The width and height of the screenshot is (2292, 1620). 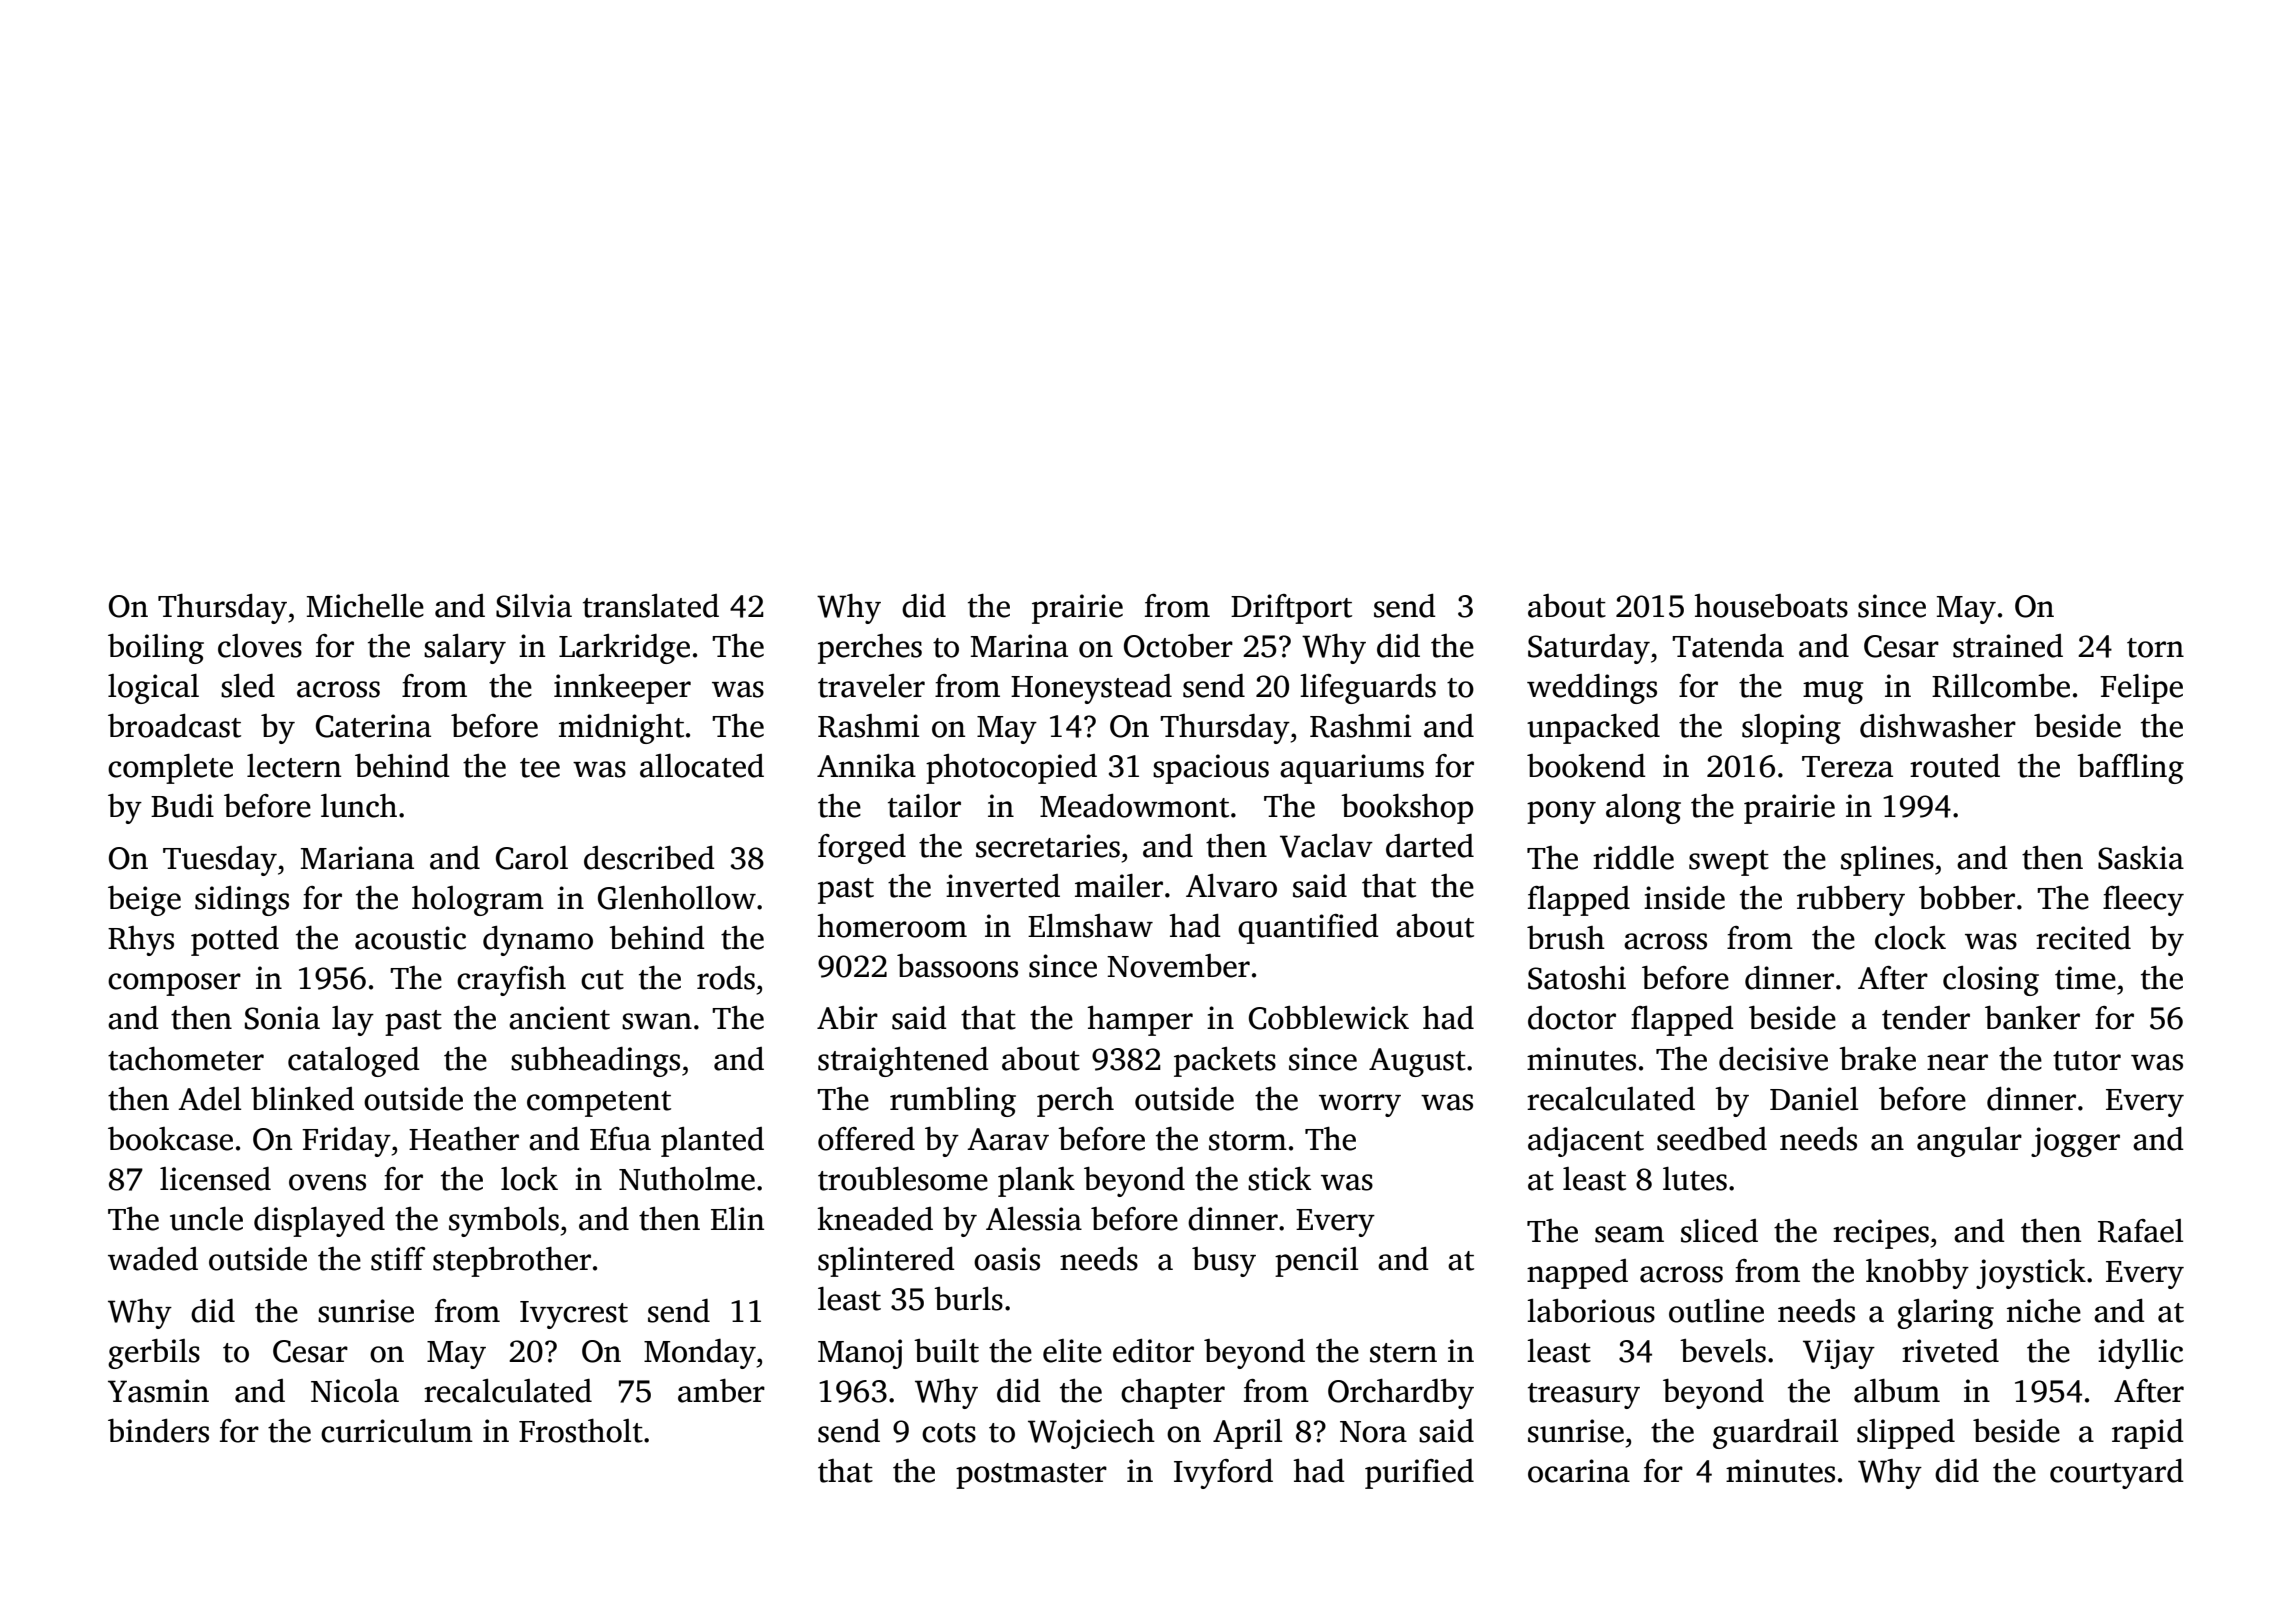 I want to click on seam, so click(x=1629, y=1234).
